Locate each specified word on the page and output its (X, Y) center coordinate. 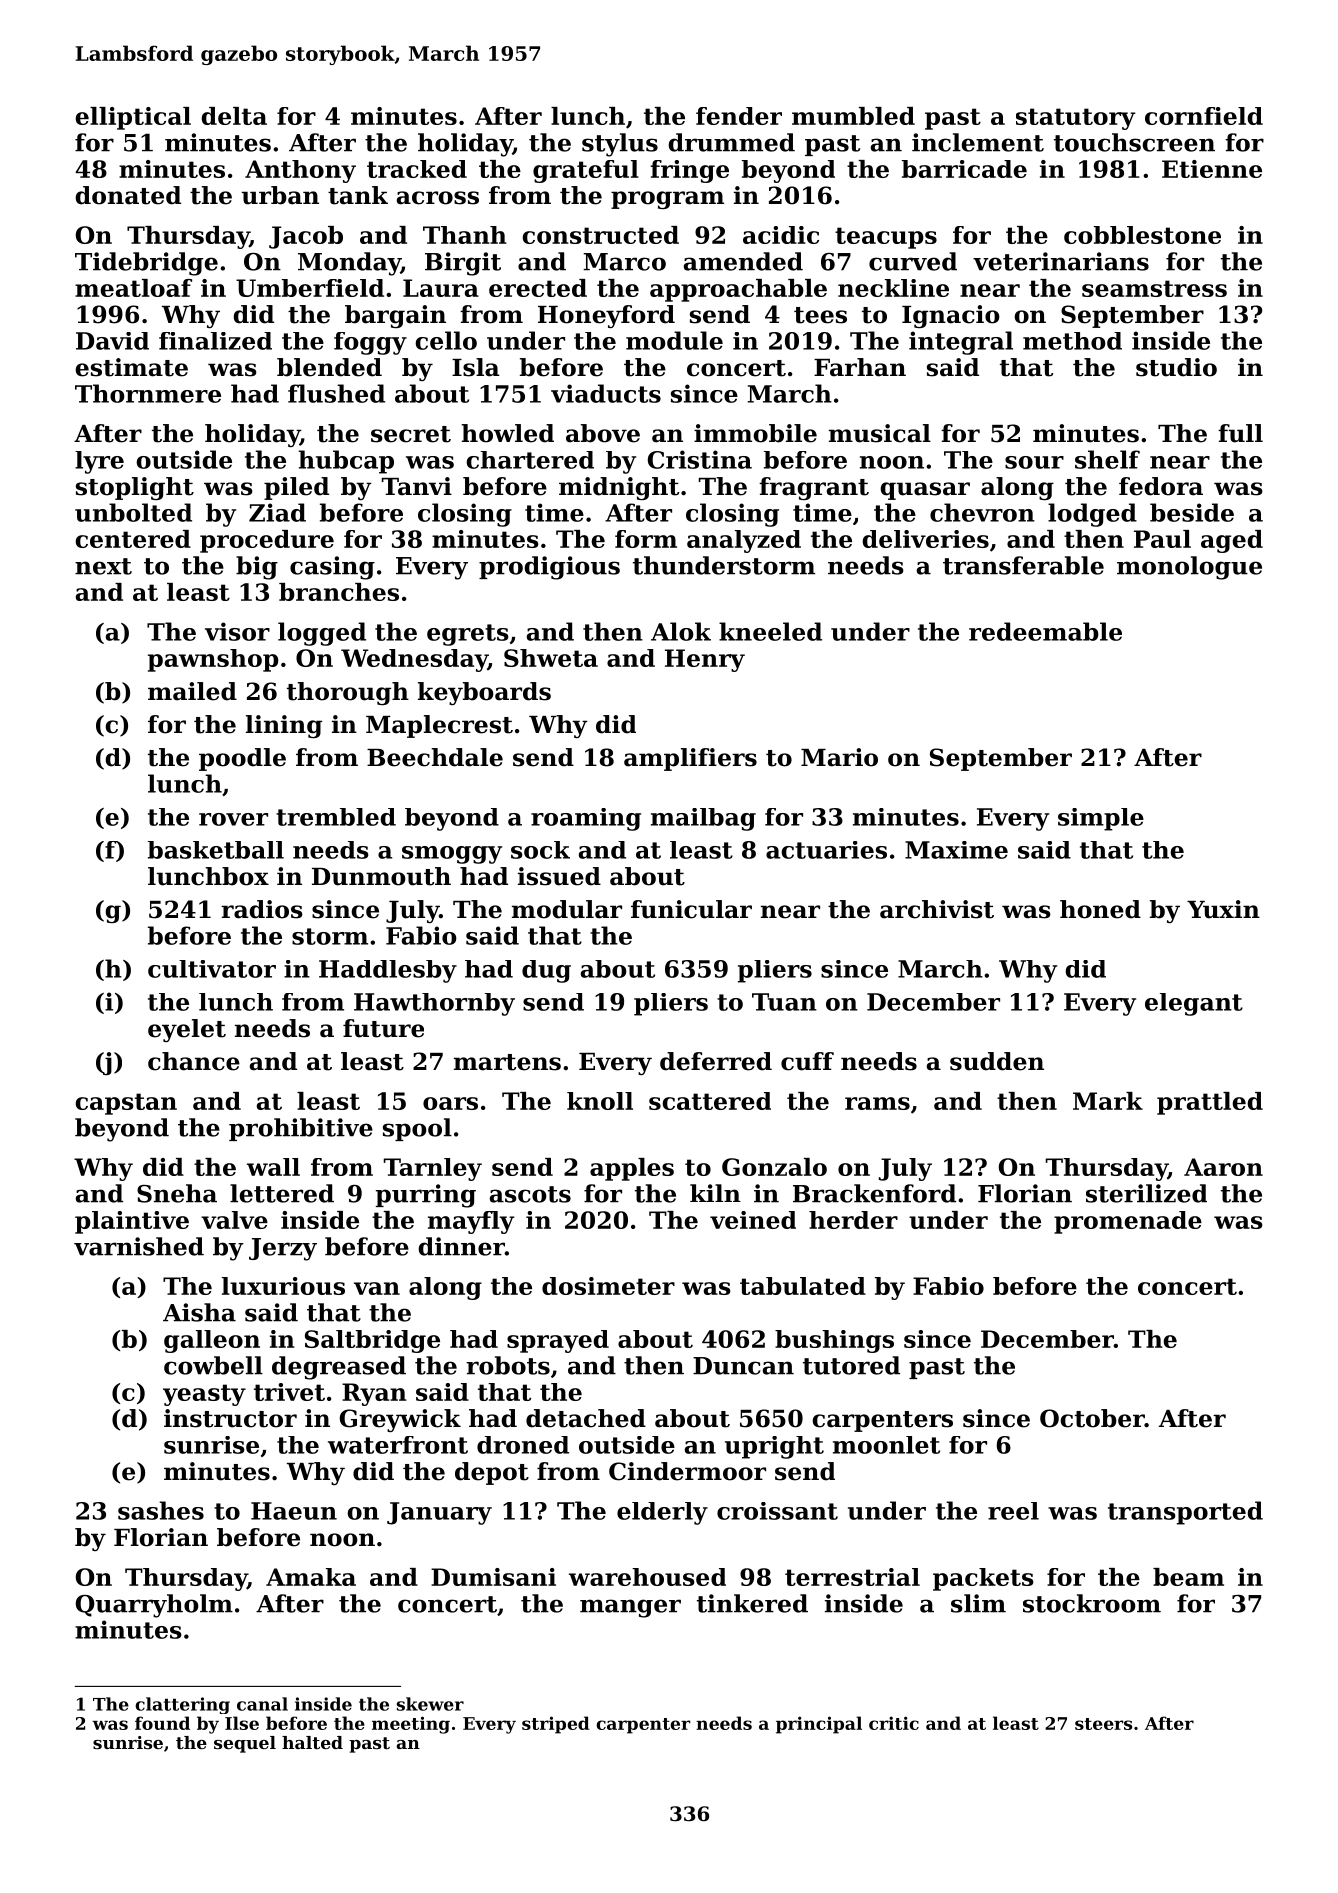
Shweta (551, 658)
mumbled (853, 116)
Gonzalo (774, 1167)
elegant (1194, 1004)
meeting (411, 1725)
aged (1232, 541)
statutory (1076, 119)
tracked (417, 169)
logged (322, 634)
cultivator (212, 969)
